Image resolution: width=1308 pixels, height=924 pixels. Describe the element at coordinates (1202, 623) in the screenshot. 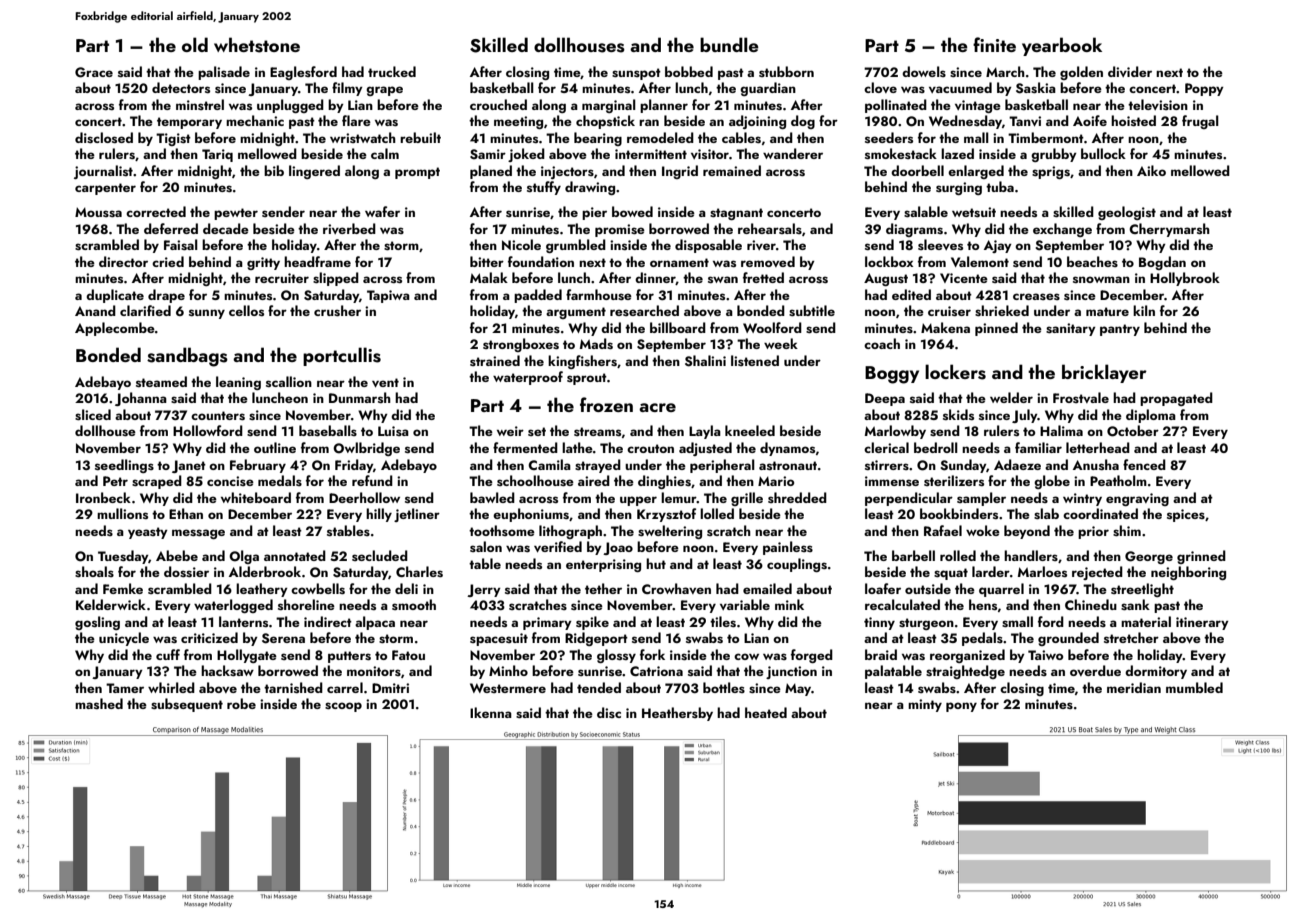

I see `itinerary` at that location.
